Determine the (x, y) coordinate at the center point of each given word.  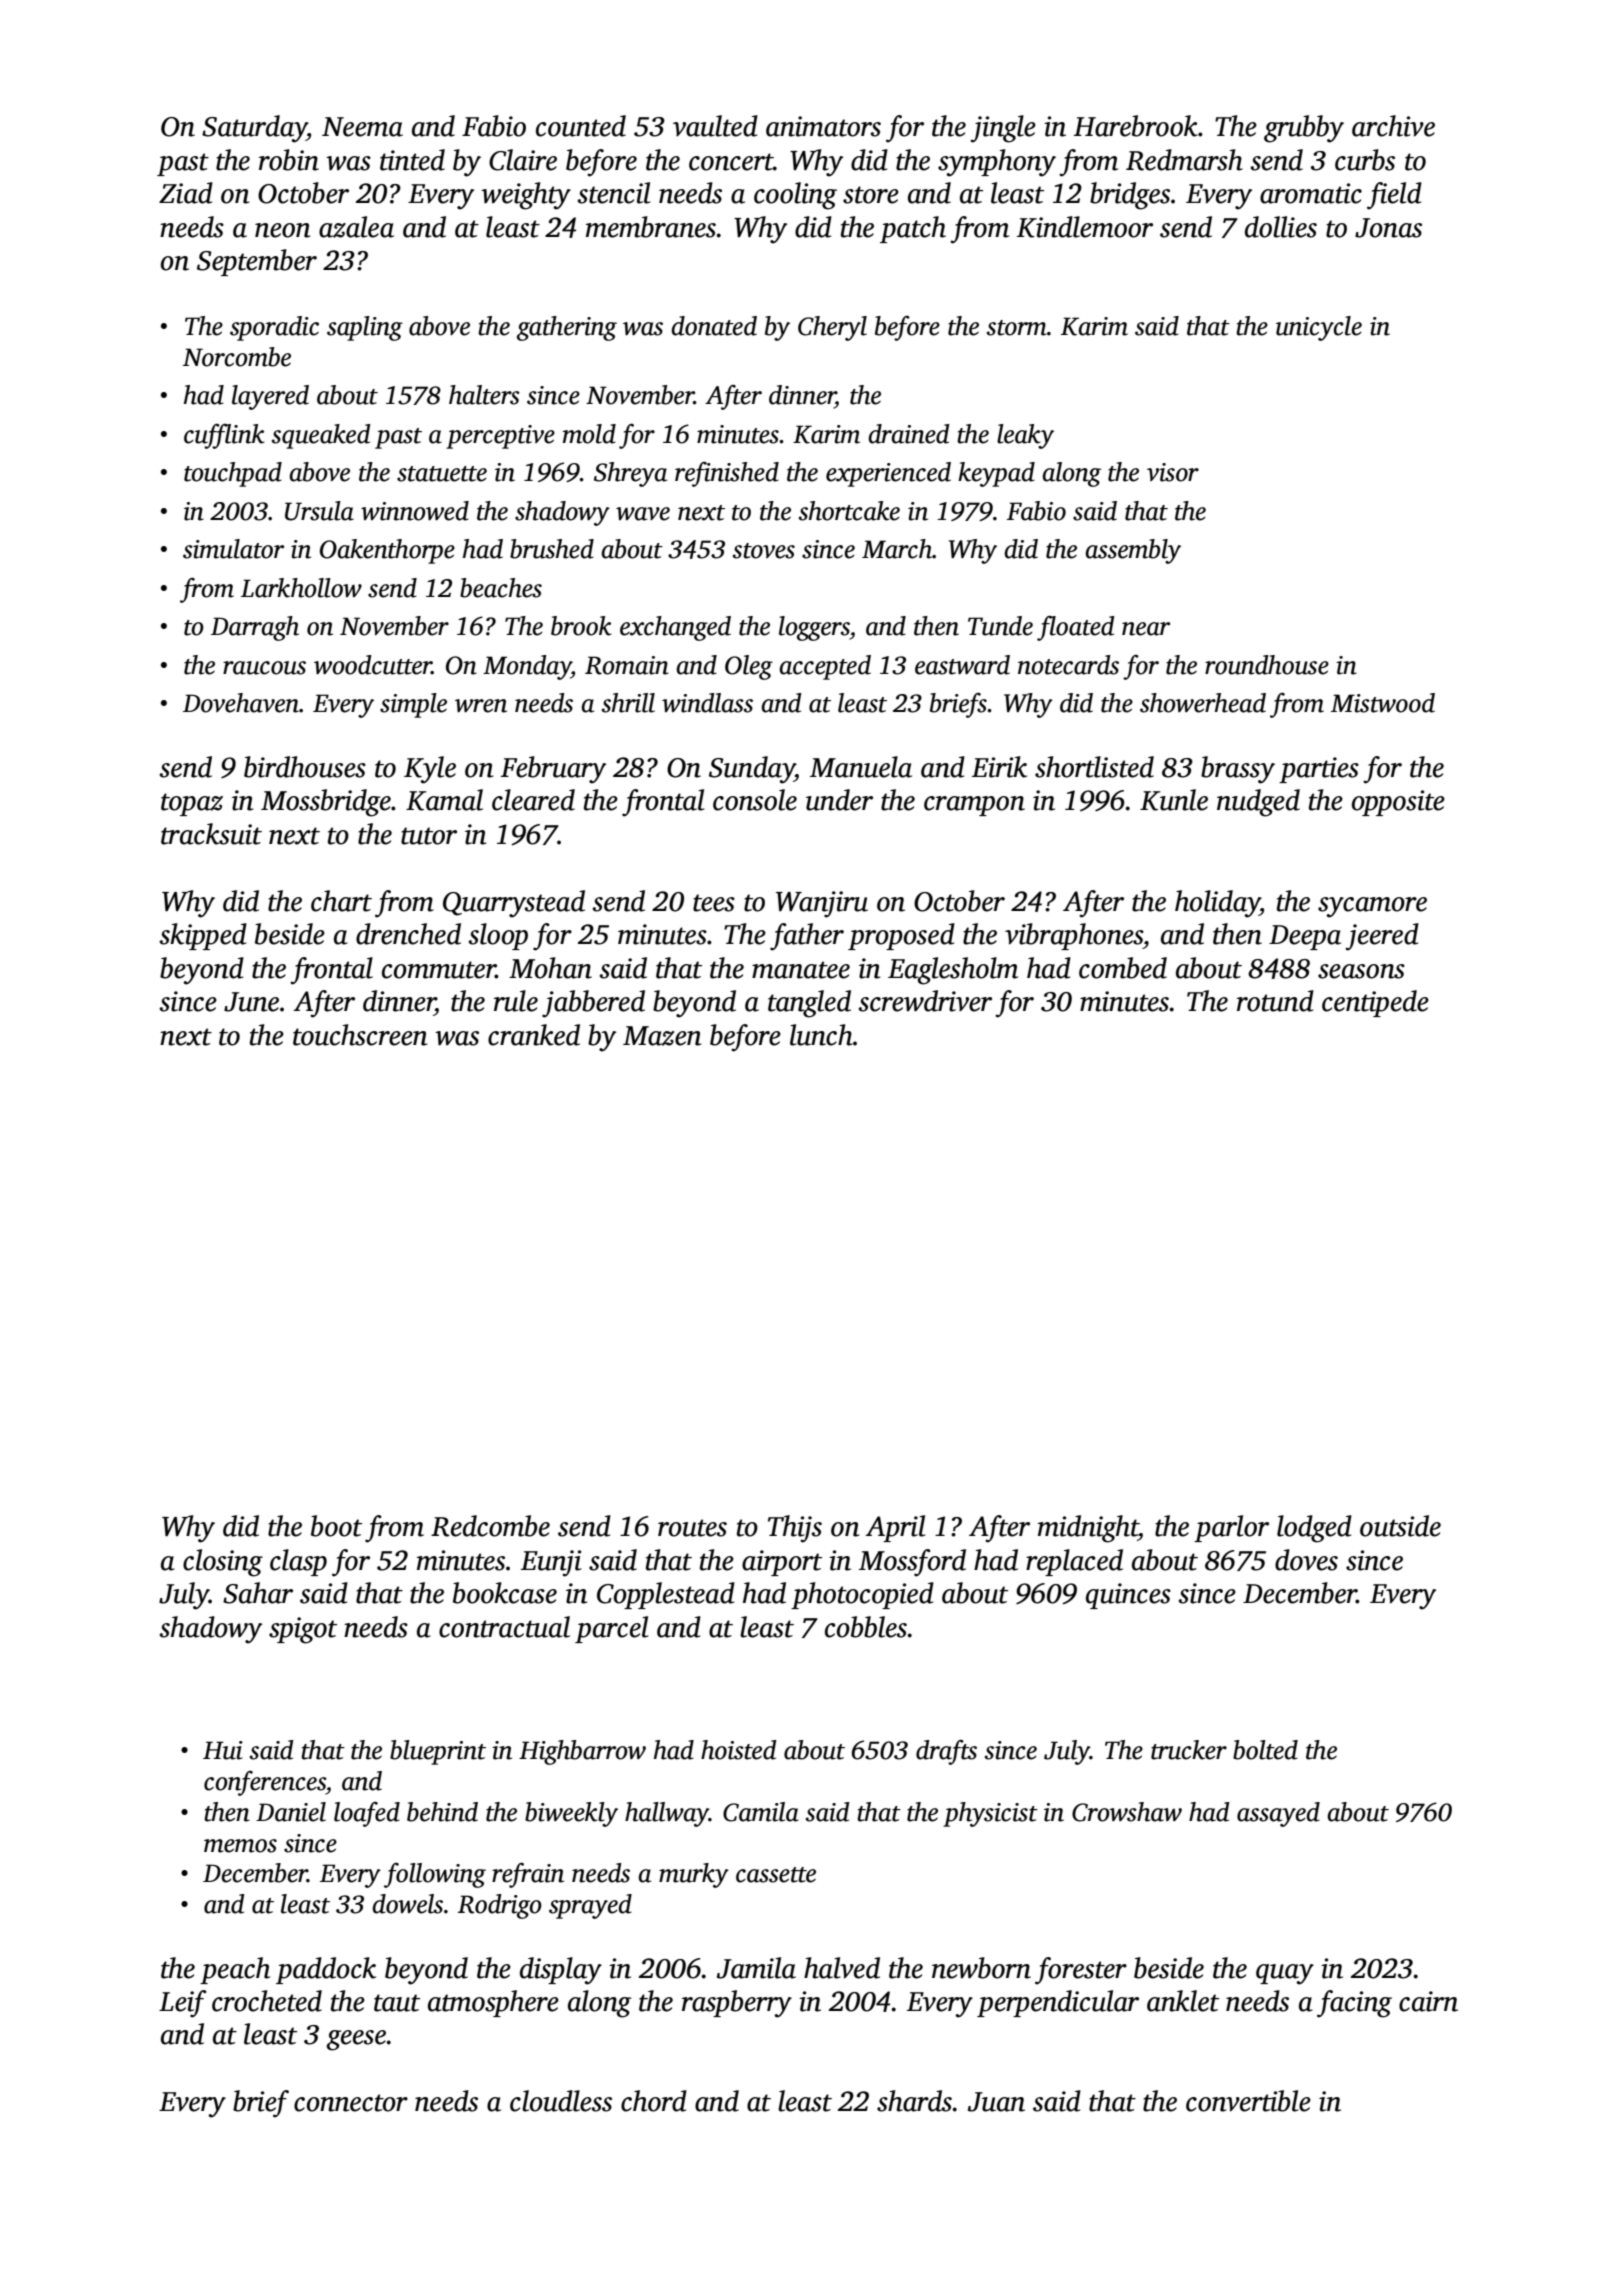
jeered (1382, 937)
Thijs (795, 1529)
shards (914, 2101)
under (839, 800)
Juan (996, 2102)
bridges (1130, 196)
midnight (1088, 1529)
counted (581, 126)
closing (223, 1563)
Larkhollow (301, 588)
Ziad (186, 193)
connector (351, 2103)
